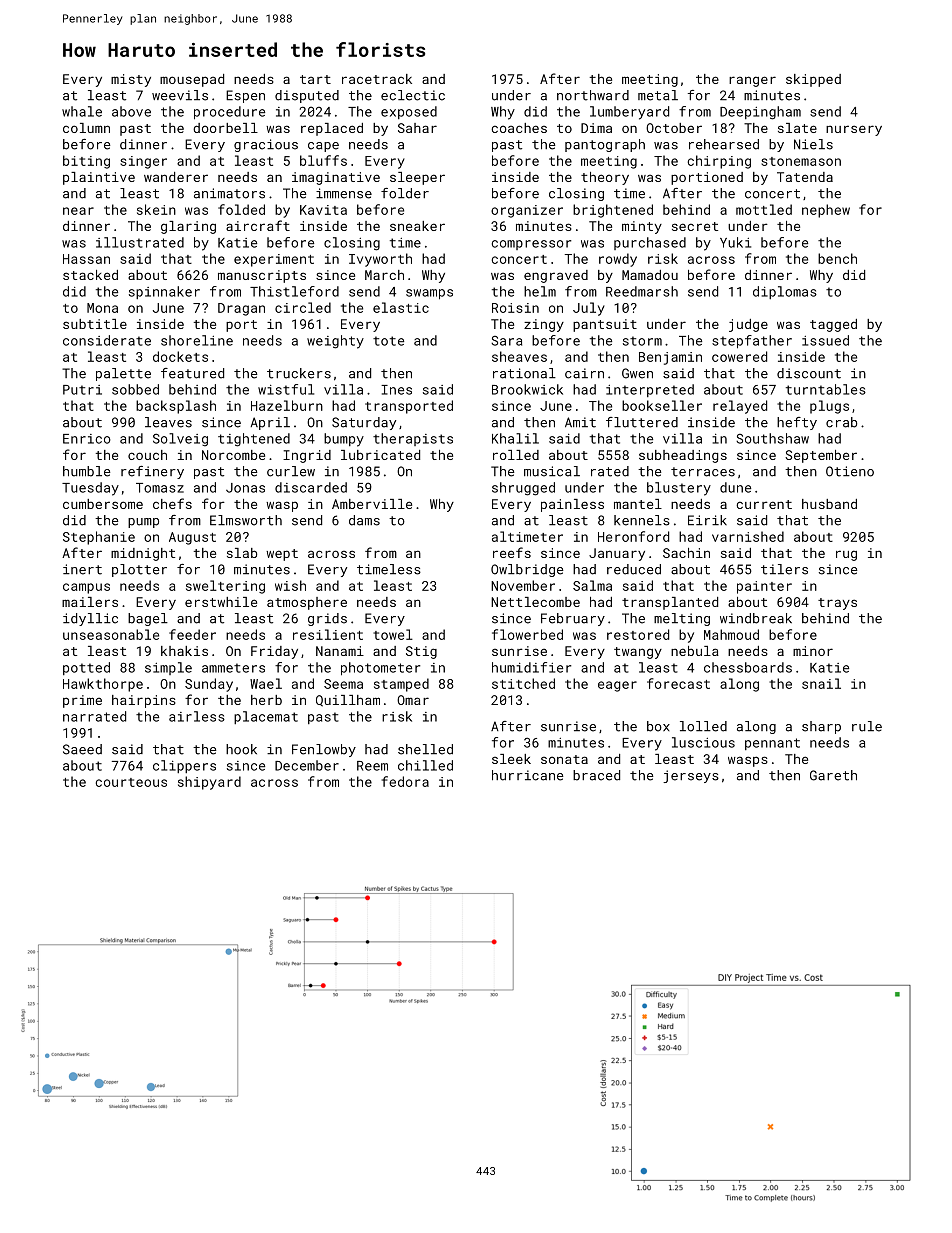 This image has width=952, height=1233. What do you see at coordinates (131, 111) in the image?
I see `above` at bounding box center [131, 111].
